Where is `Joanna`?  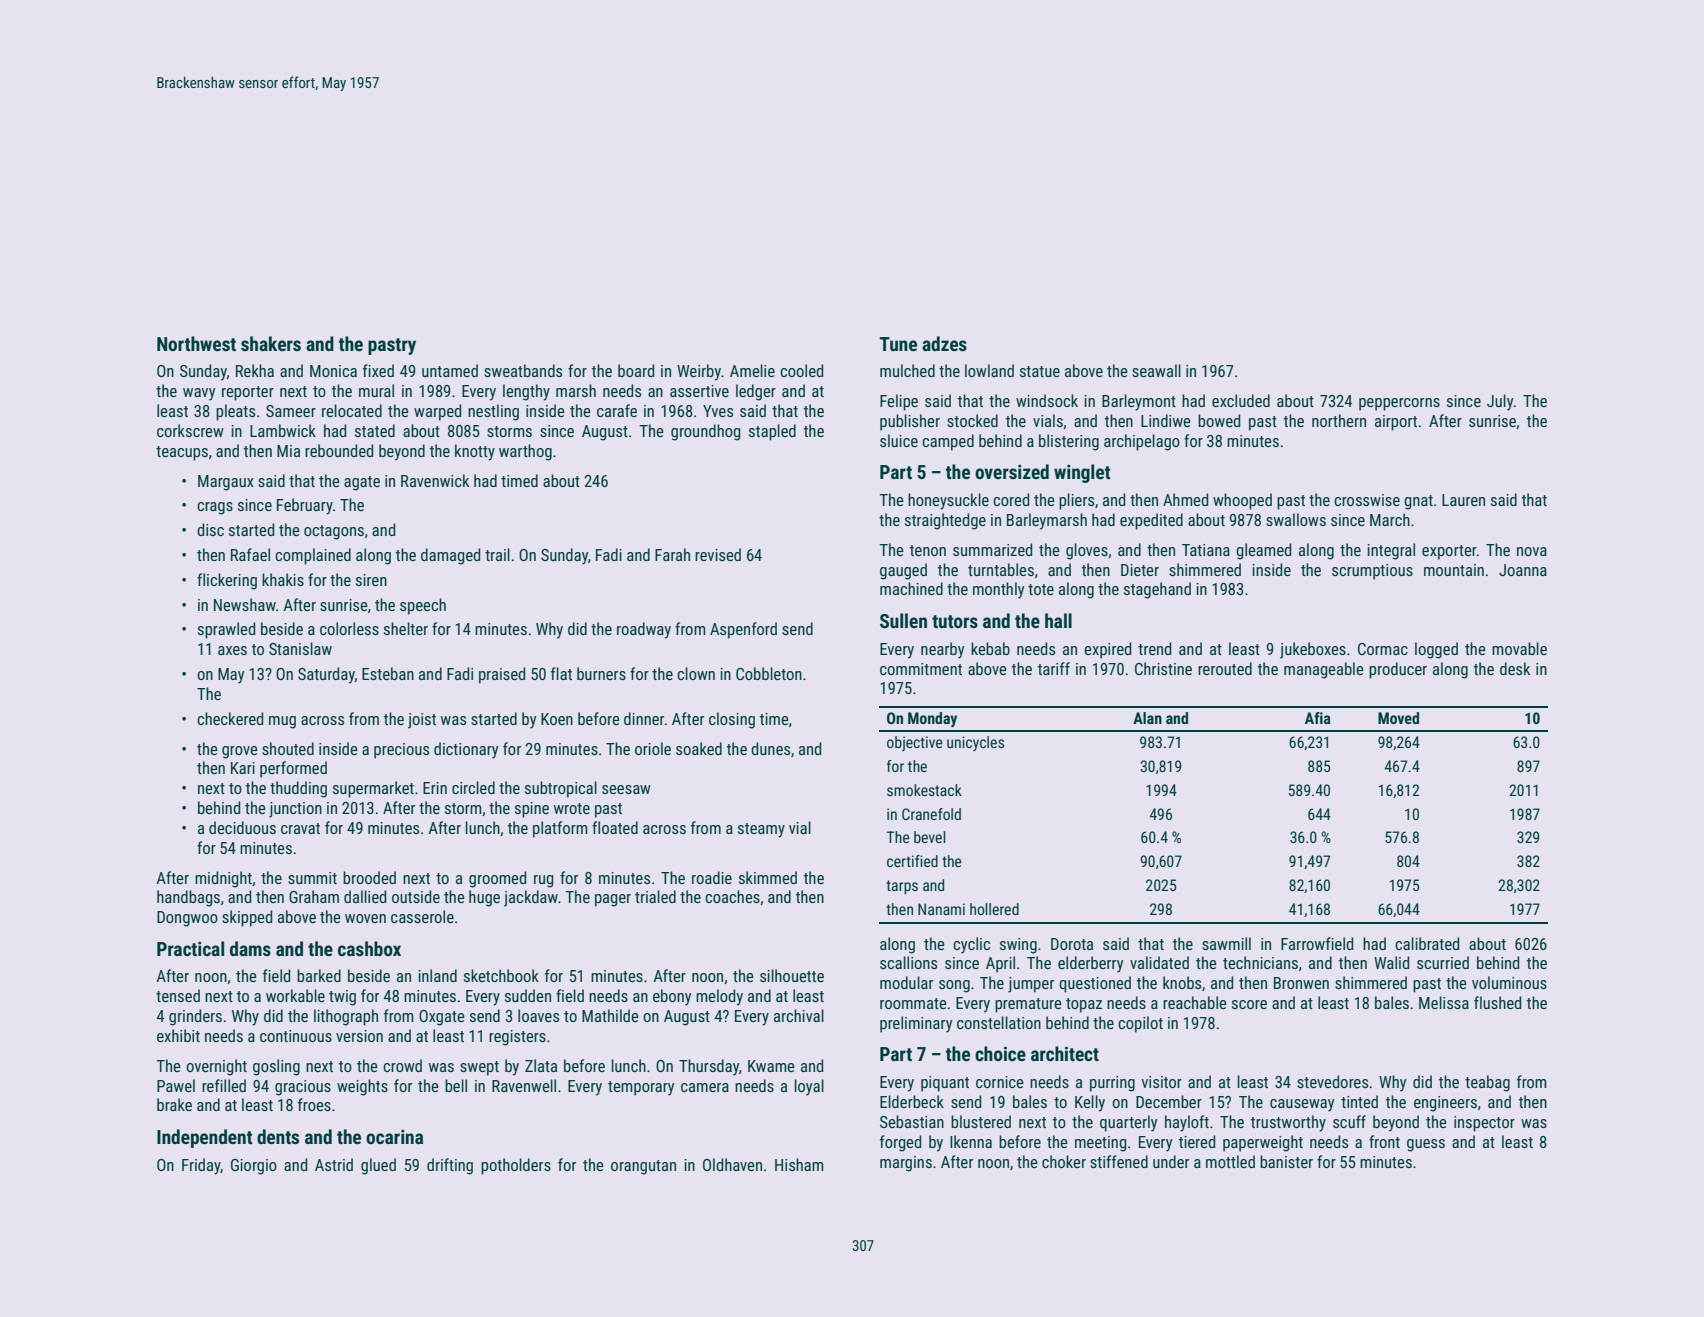
Joanna is located at coordinates (1523, 570).
